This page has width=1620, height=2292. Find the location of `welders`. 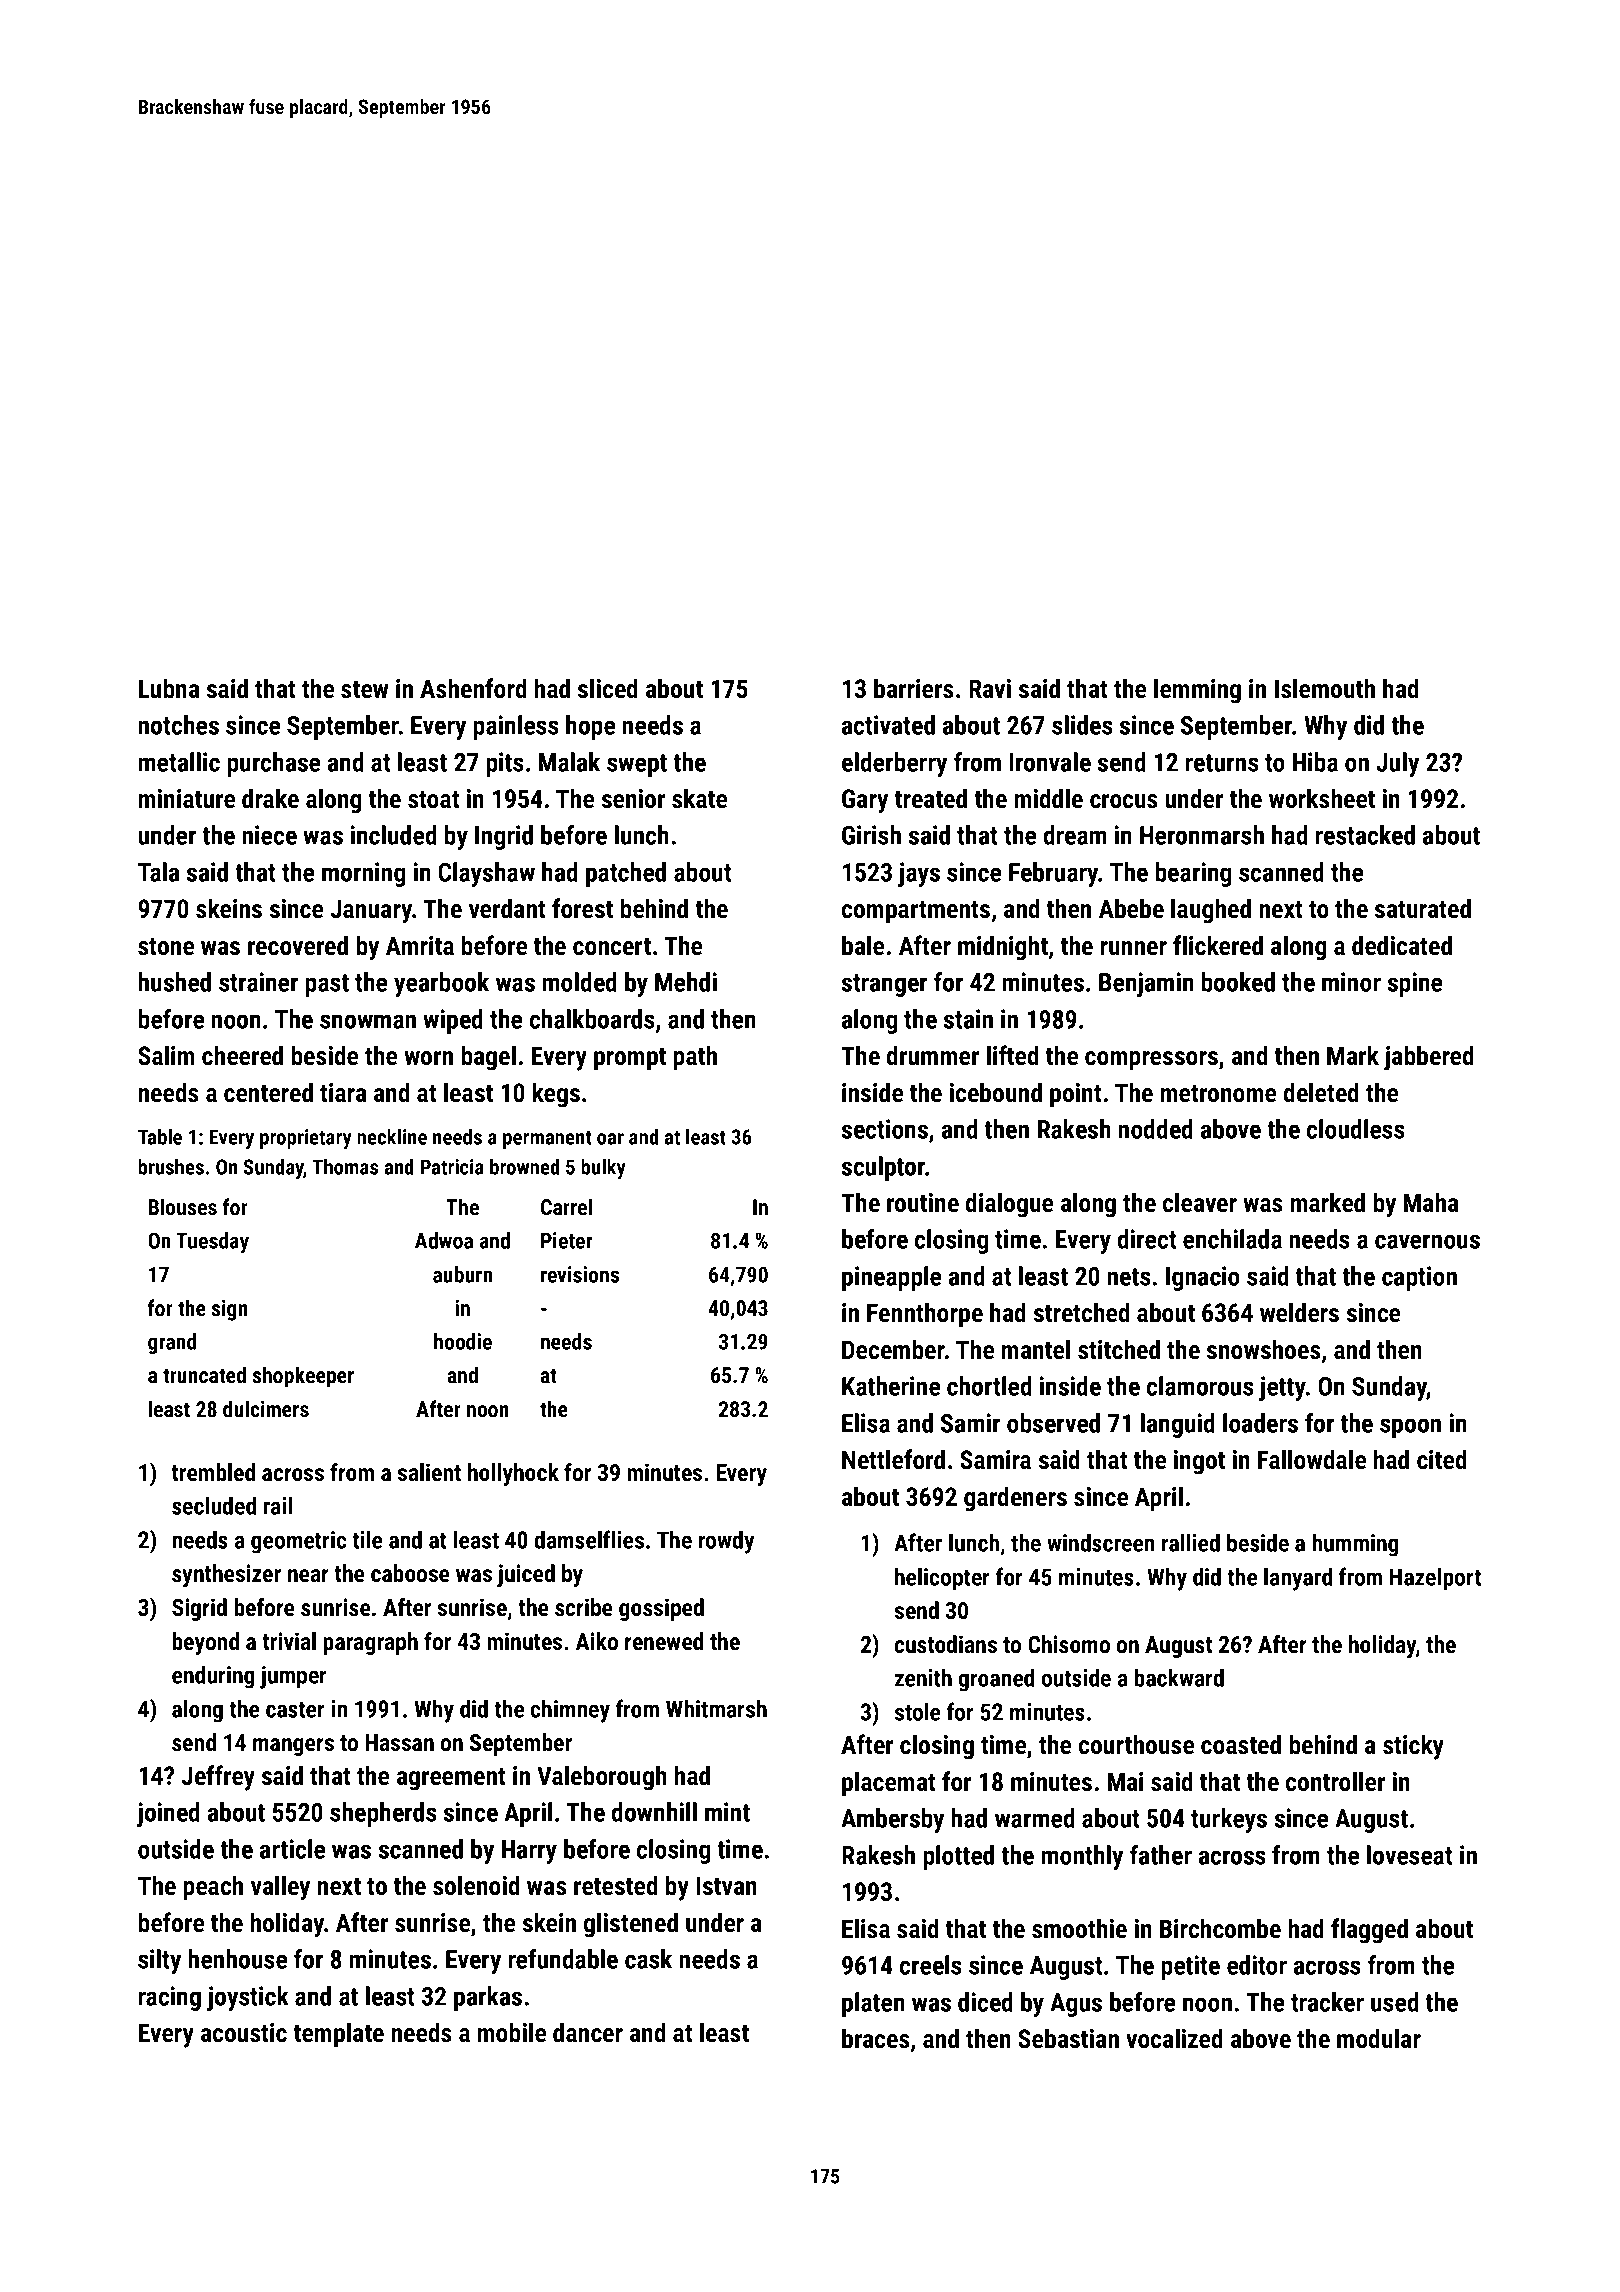

welders is located at coordinates (1299, 1312).
